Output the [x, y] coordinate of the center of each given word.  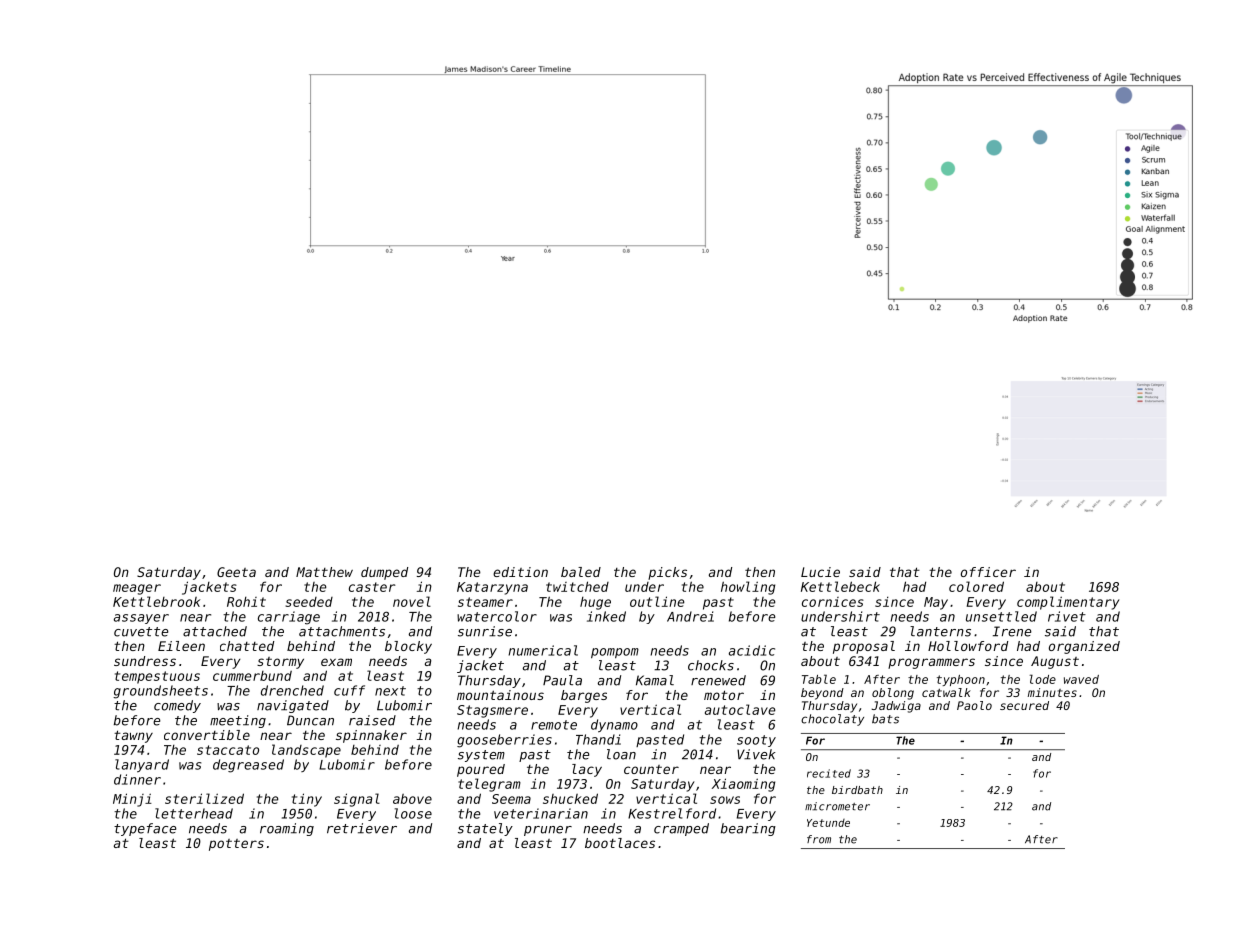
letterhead [194, 813]
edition [520, 572]
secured [1024, 705]
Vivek [756, 754]
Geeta [236, 572]
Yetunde [828, 823]
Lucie [820, 572]
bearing [748, 829]
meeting [238, 721]
